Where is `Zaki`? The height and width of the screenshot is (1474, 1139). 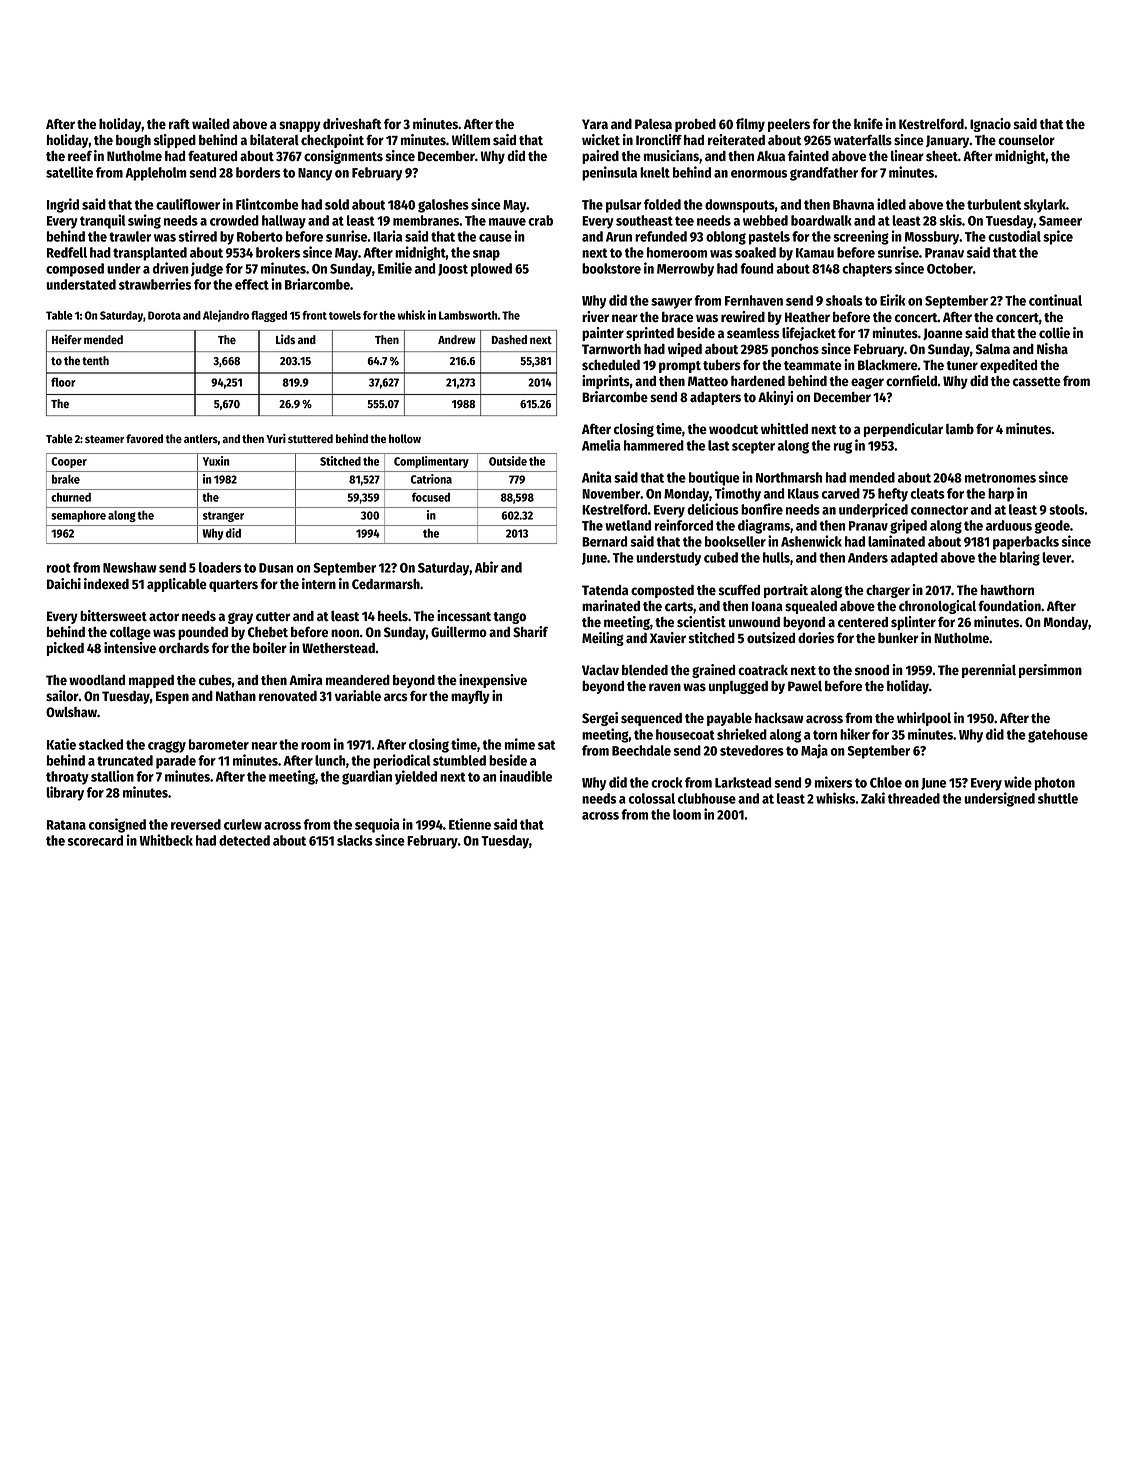
Zaki is located at coordinates (873, 798).
